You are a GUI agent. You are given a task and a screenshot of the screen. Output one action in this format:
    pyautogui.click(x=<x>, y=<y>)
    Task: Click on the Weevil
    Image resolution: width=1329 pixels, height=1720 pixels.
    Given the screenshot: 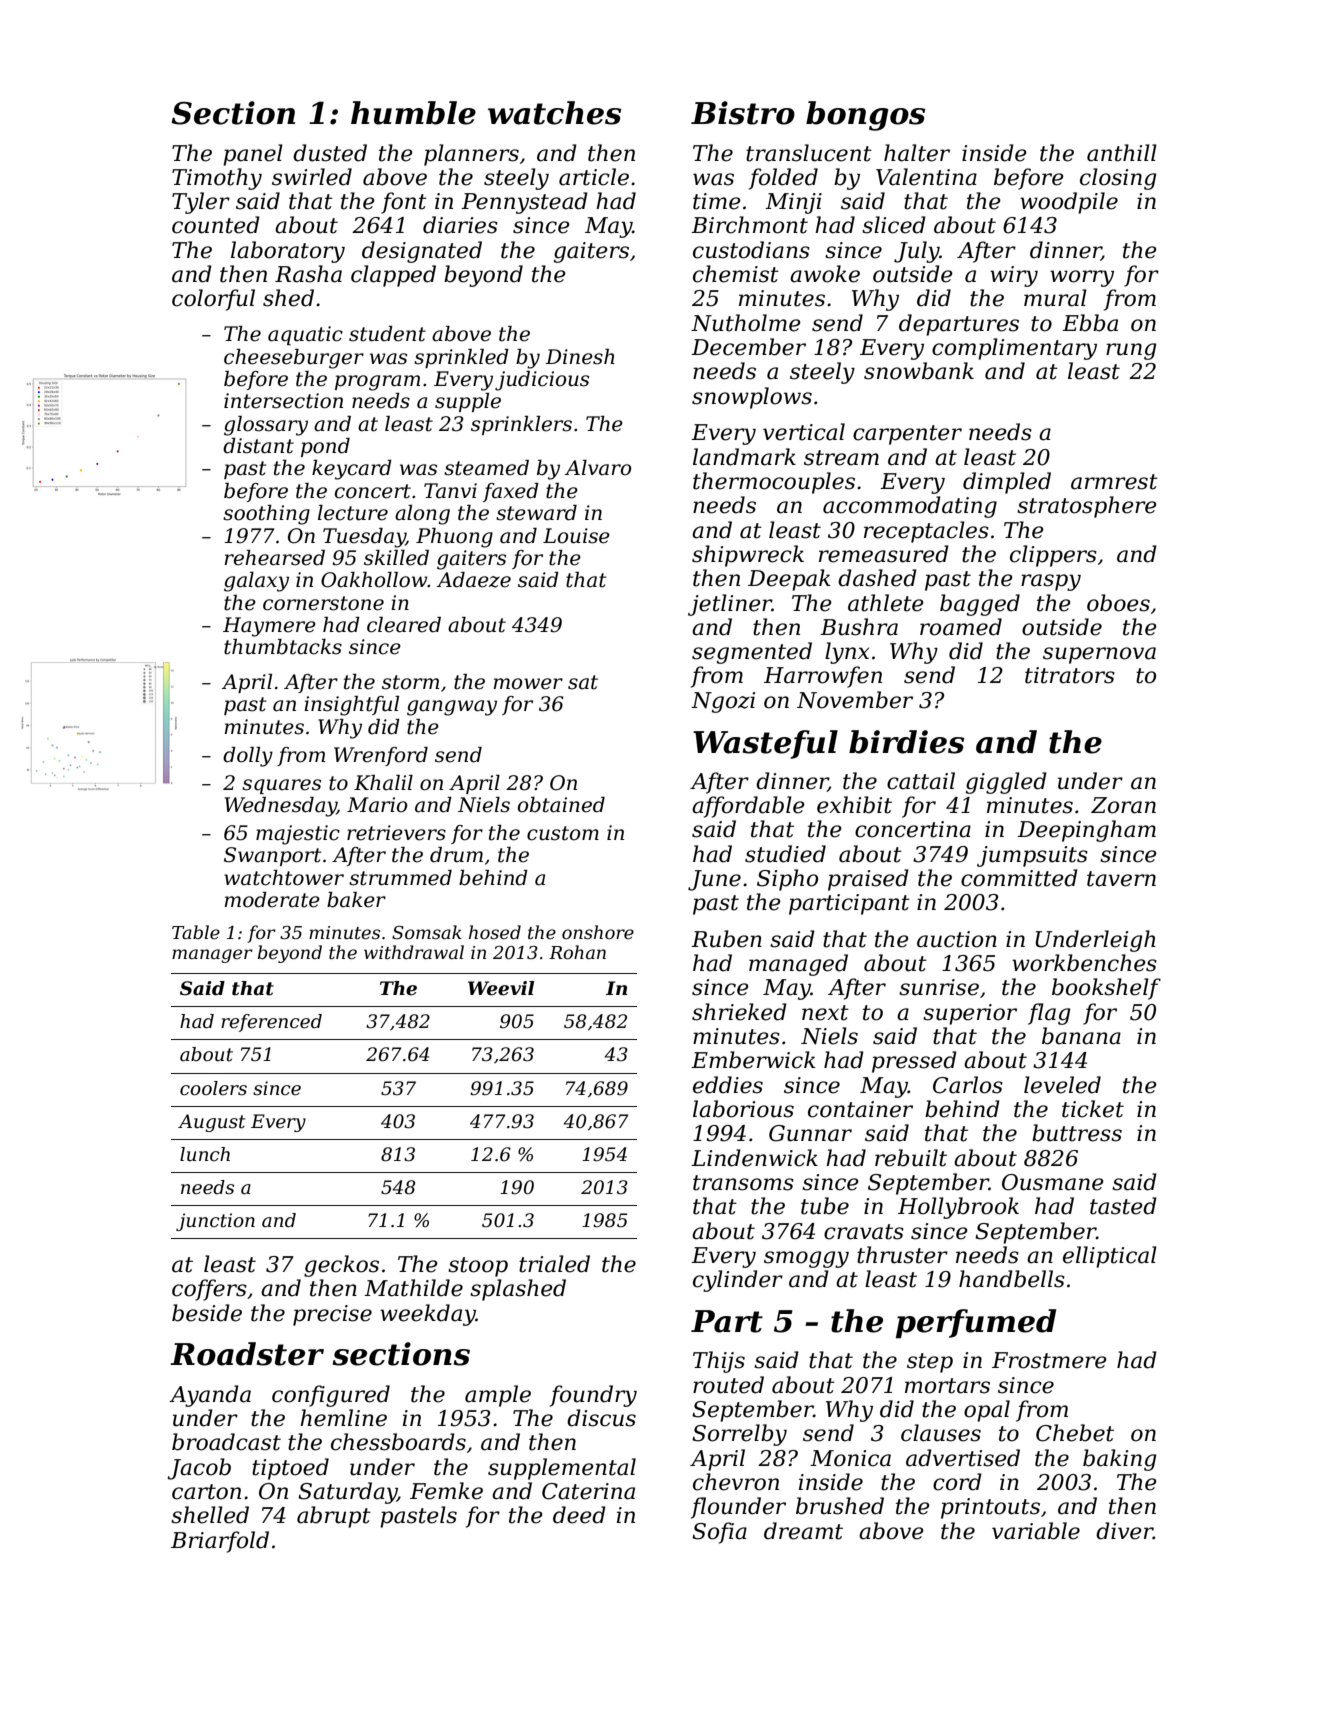 What is the action you would take?
    pyautogui.click(x=501, y=988)
